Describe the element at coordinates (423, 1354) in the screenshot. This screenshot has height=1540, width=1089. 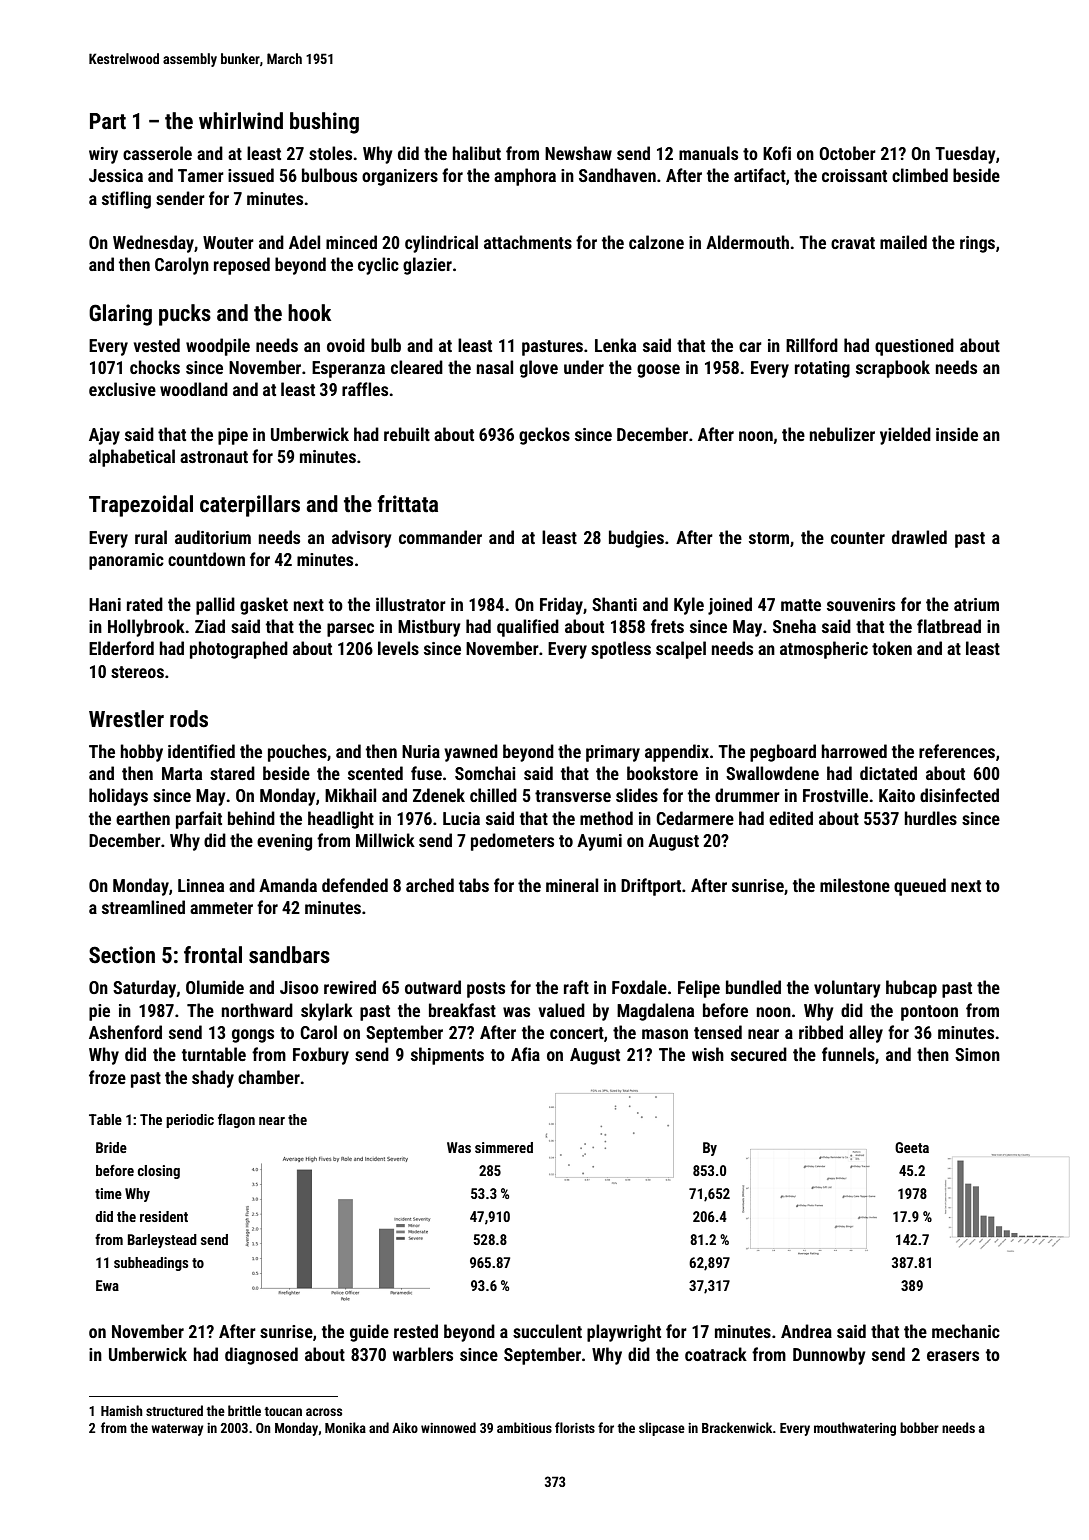
I see `warblers` at that location.
